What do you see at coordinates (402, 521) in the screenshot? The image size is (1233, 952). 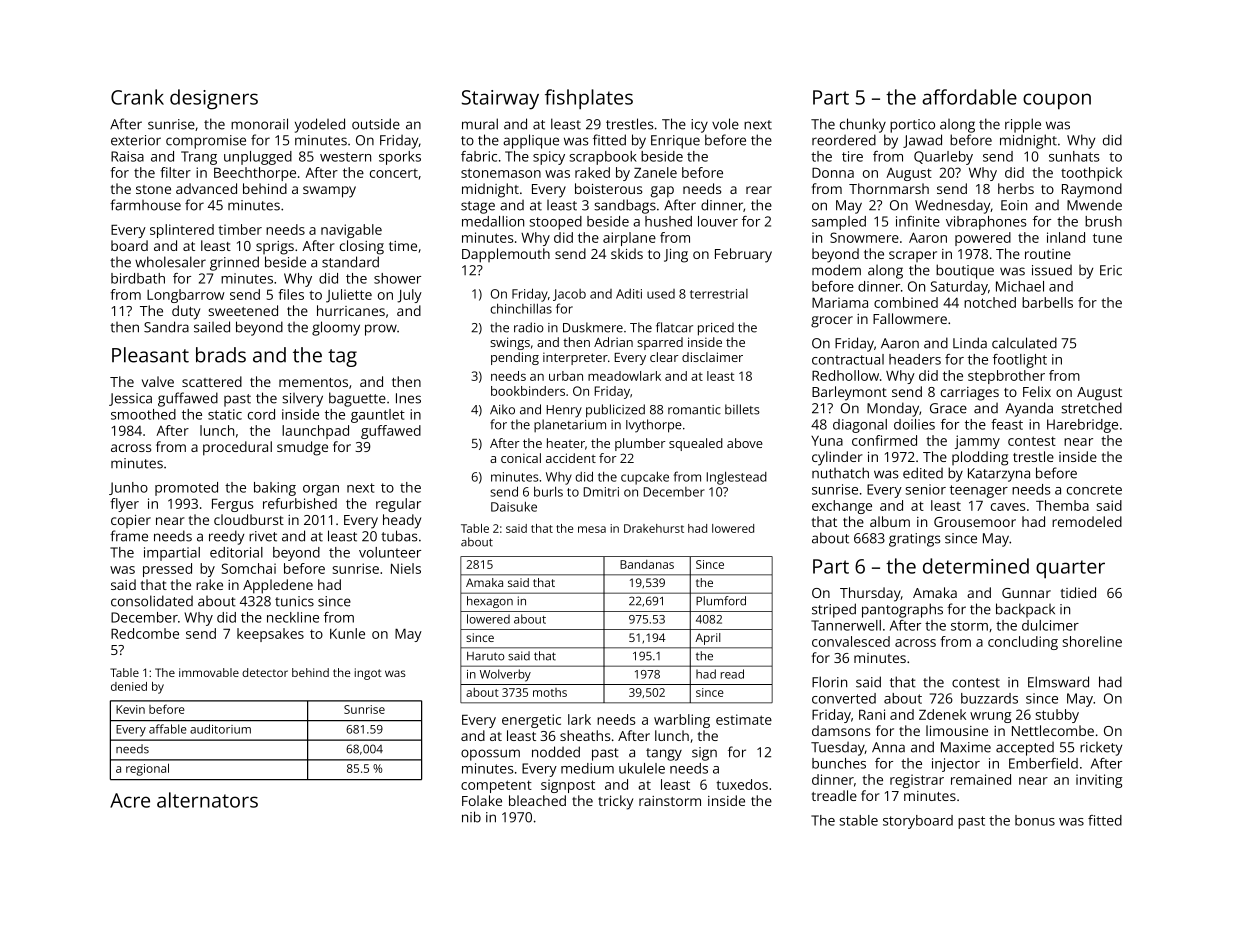 I see `heady` at bounding box center [402, 521].
